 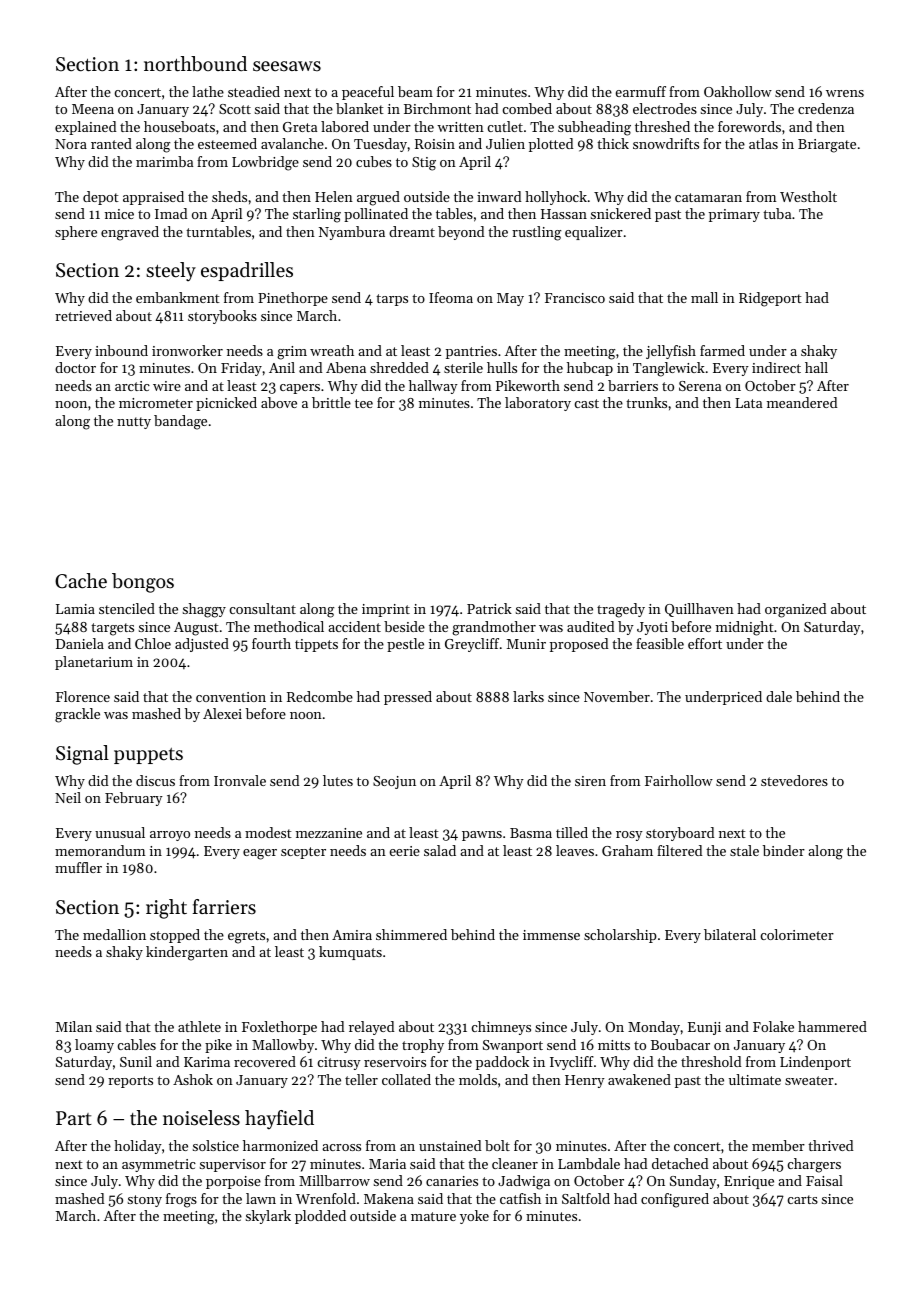 What do you see at coordinates (590, 781) in the document?
I see `siren` at bounding box center [590, 781].
